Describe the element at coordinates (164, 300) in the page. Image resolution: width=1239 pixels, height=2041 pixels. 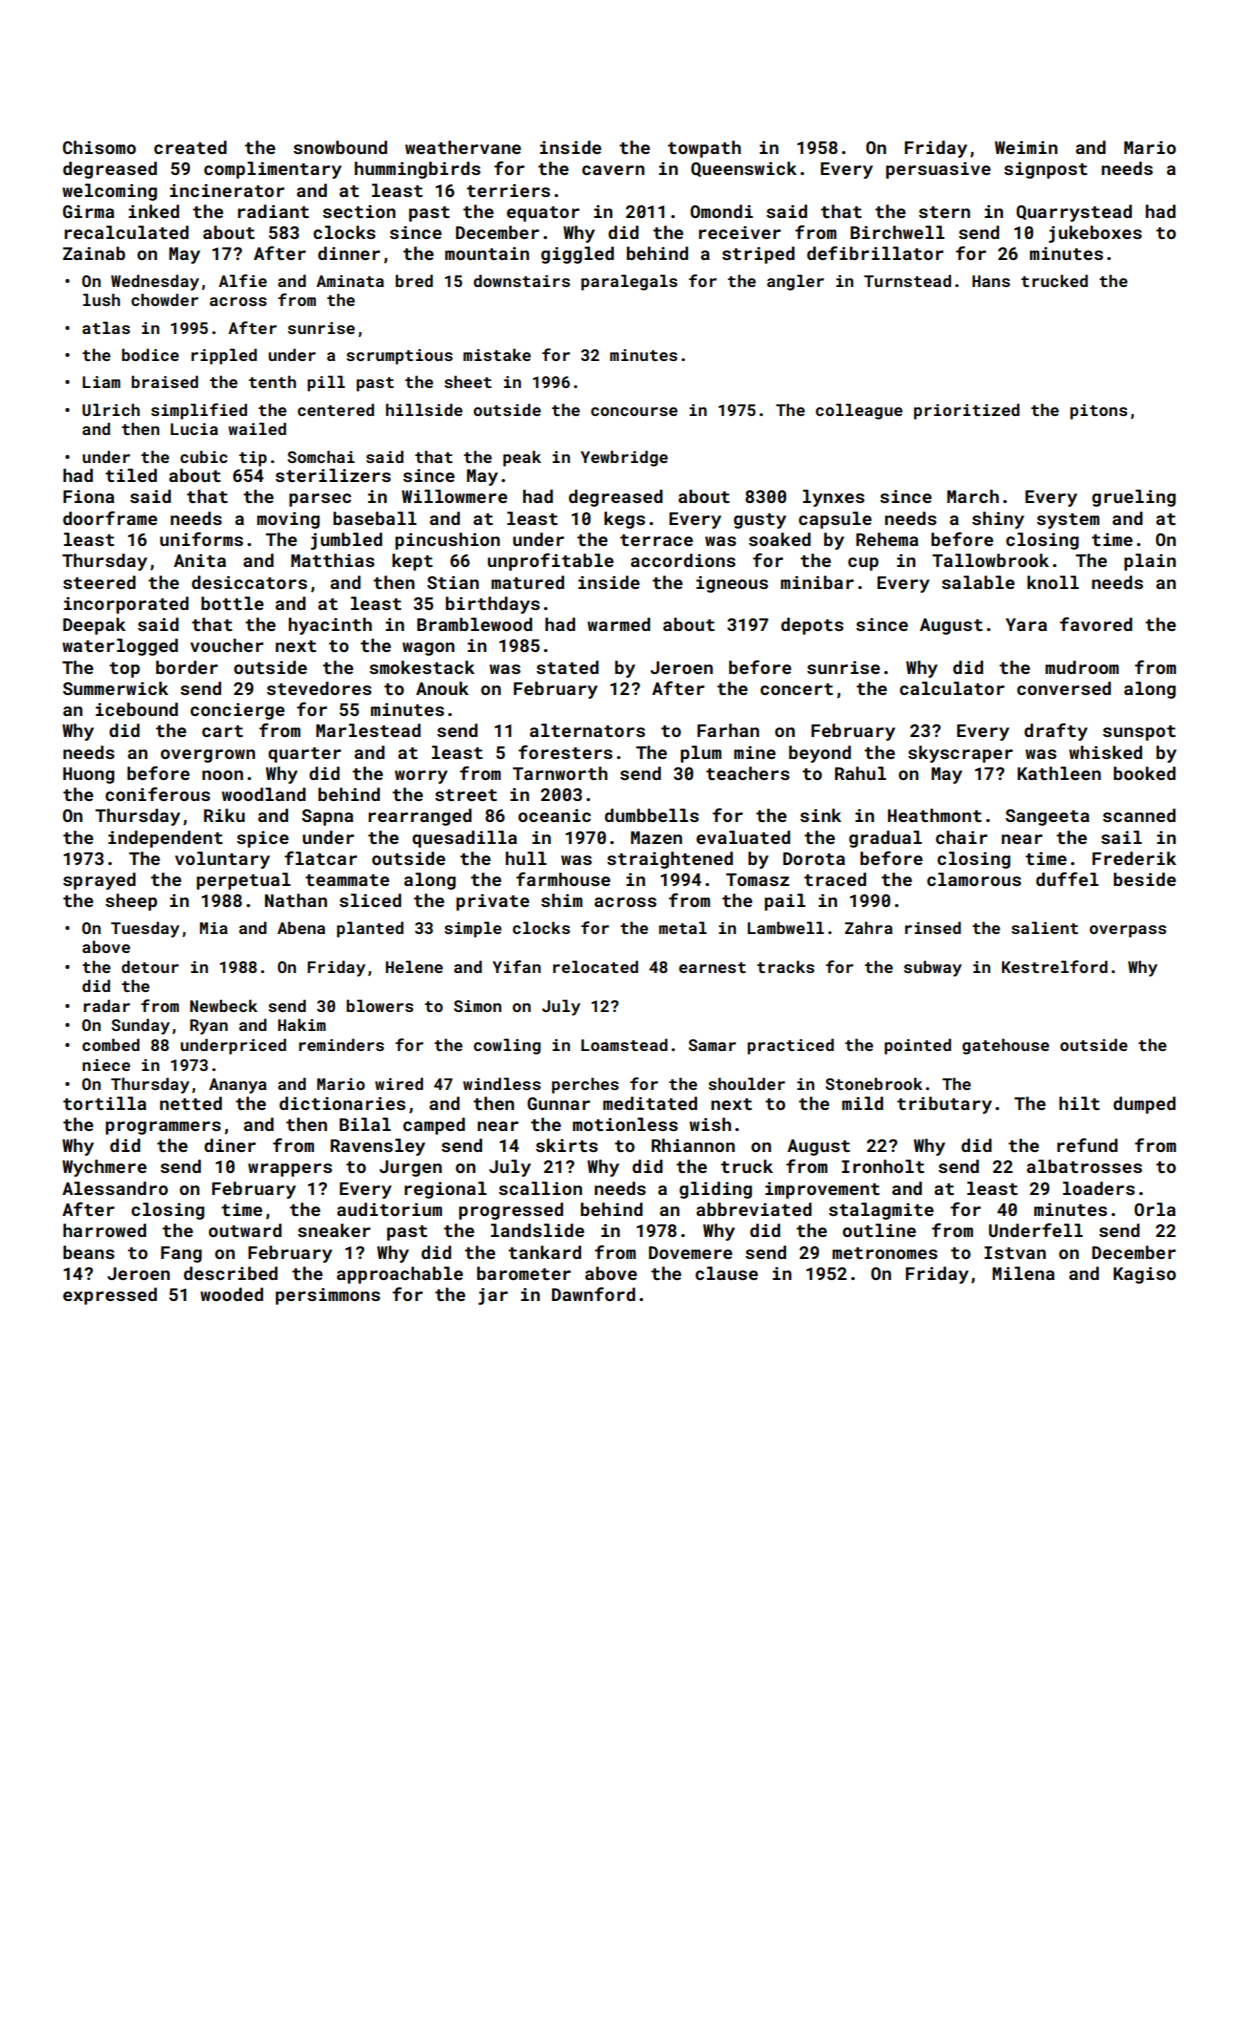
I see `chowder` at that location.
